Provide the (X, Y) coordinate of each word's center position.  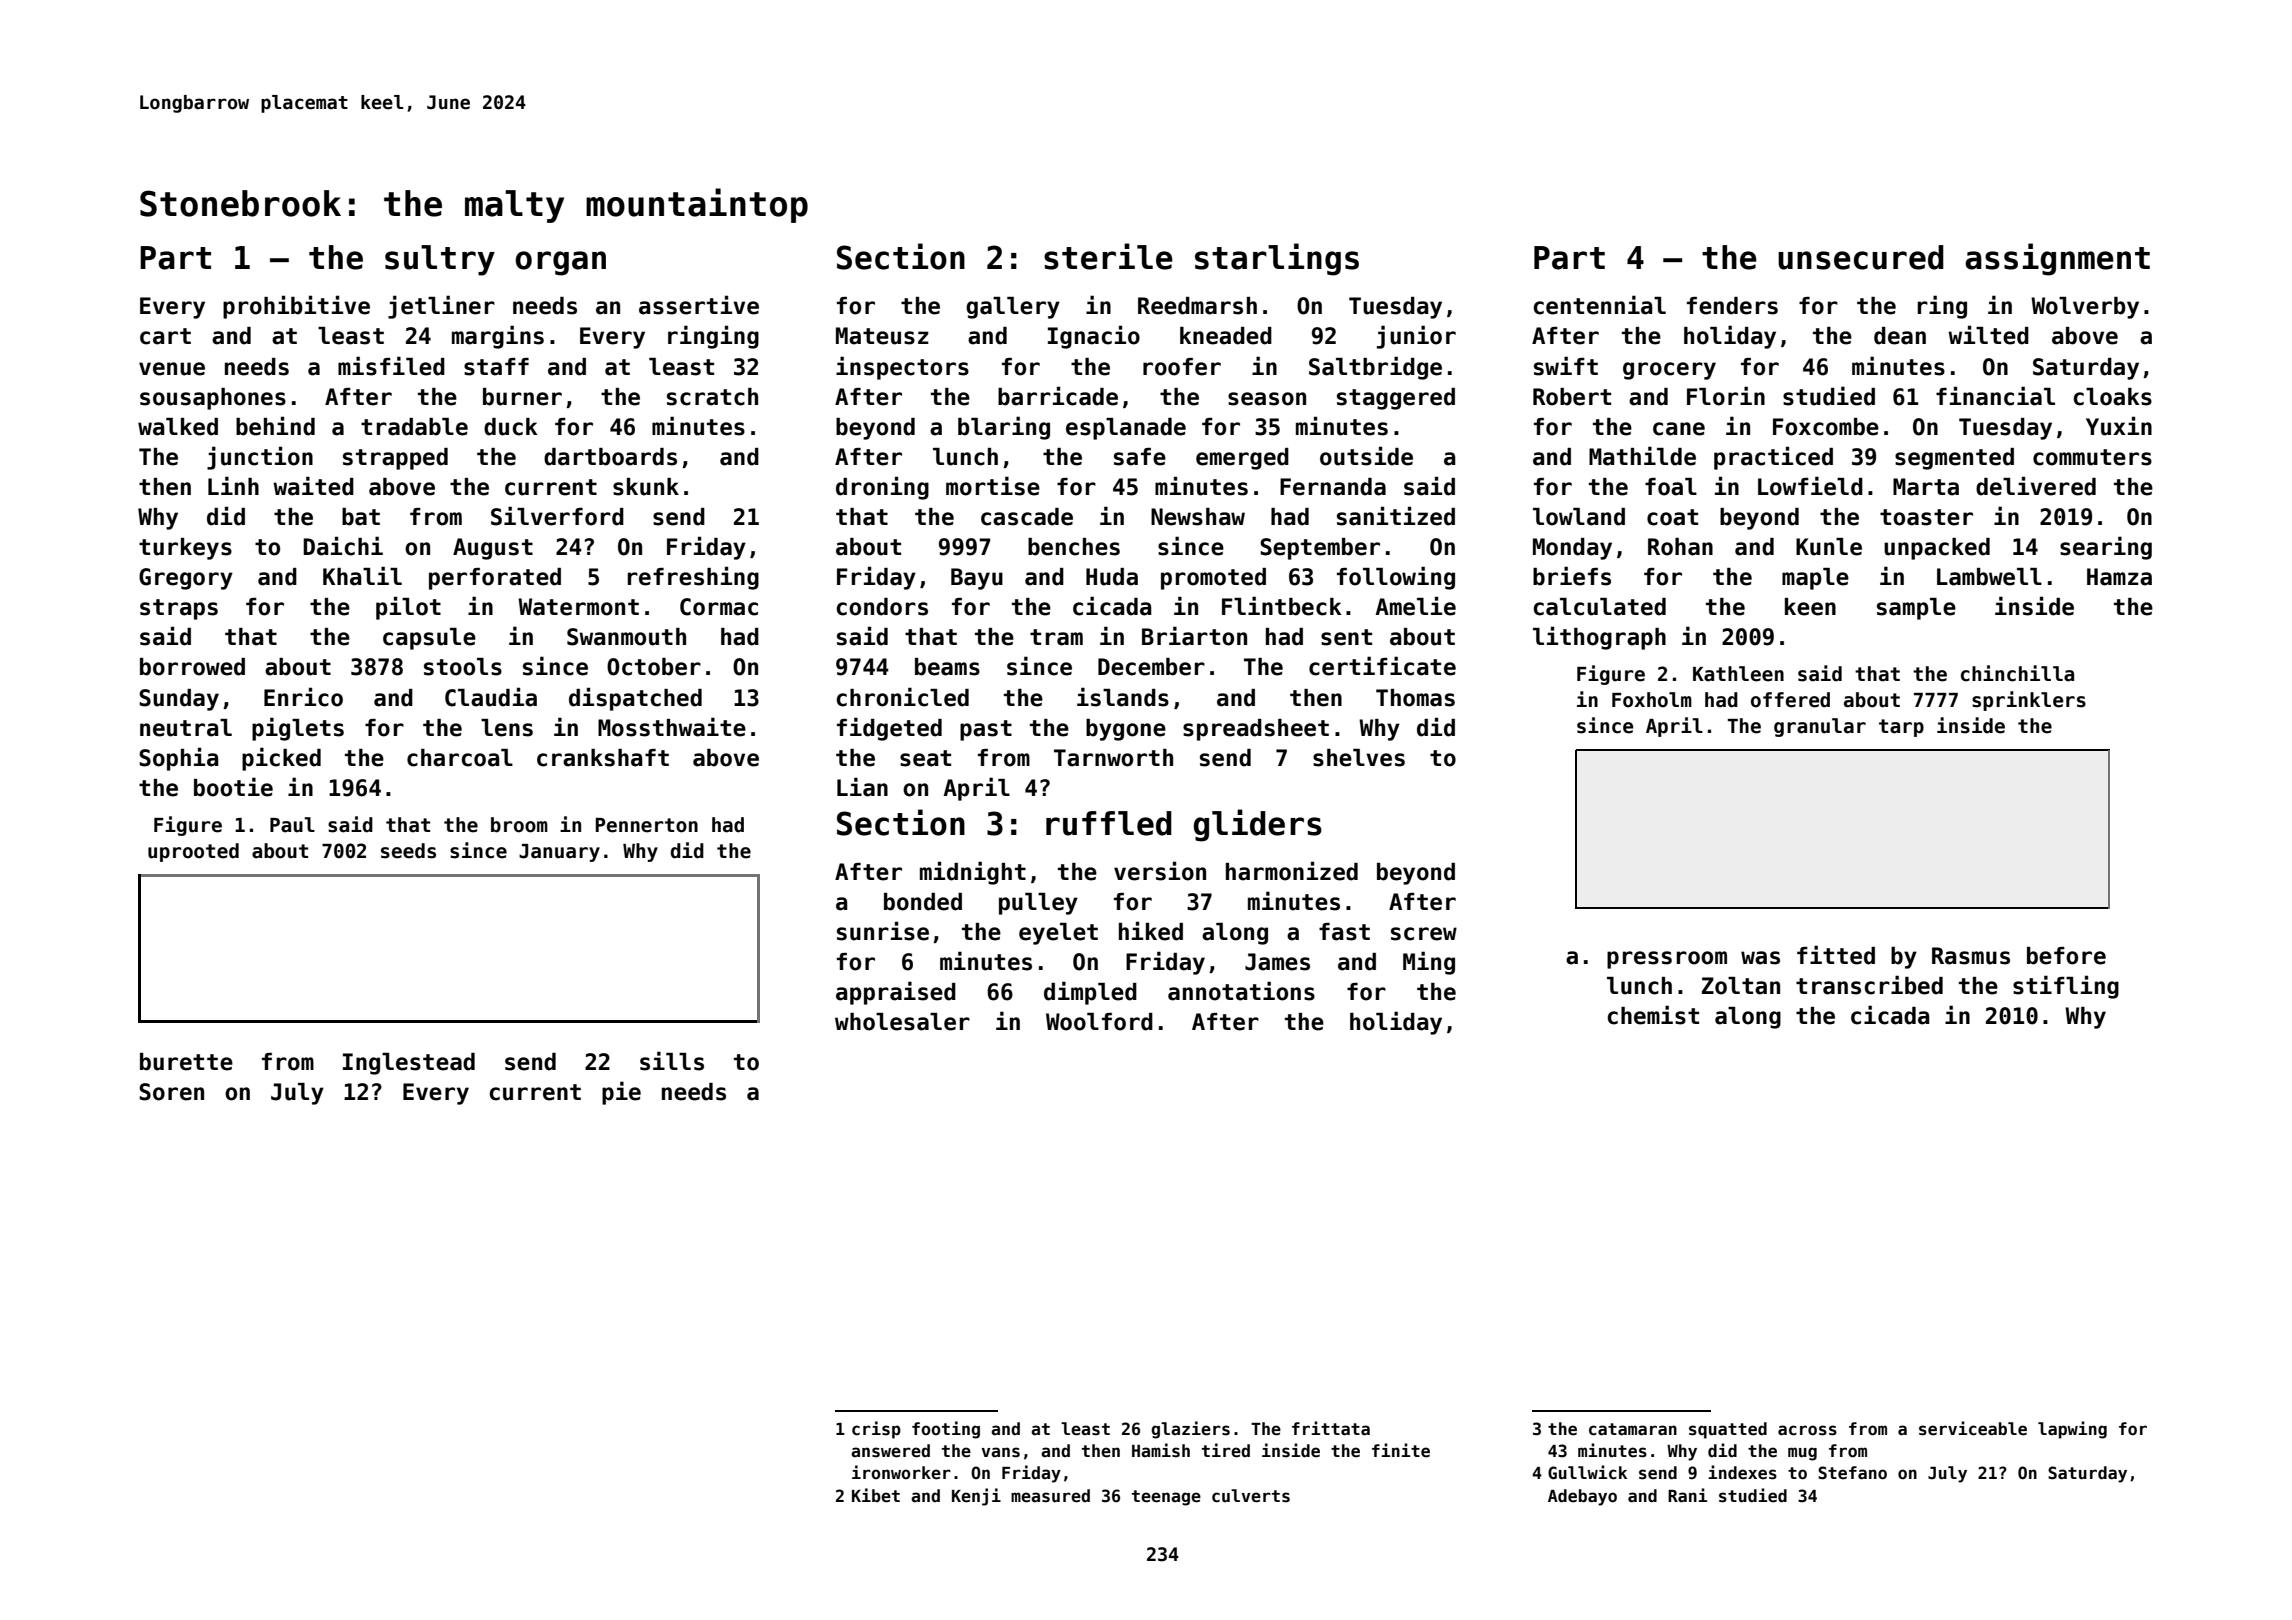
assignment (2057, 259)
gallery (1013, 308)
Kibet (876, 1495)
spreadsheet (1256, 730)
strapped (395, 459)
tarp (1901, 728)
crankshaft (603, 758)
